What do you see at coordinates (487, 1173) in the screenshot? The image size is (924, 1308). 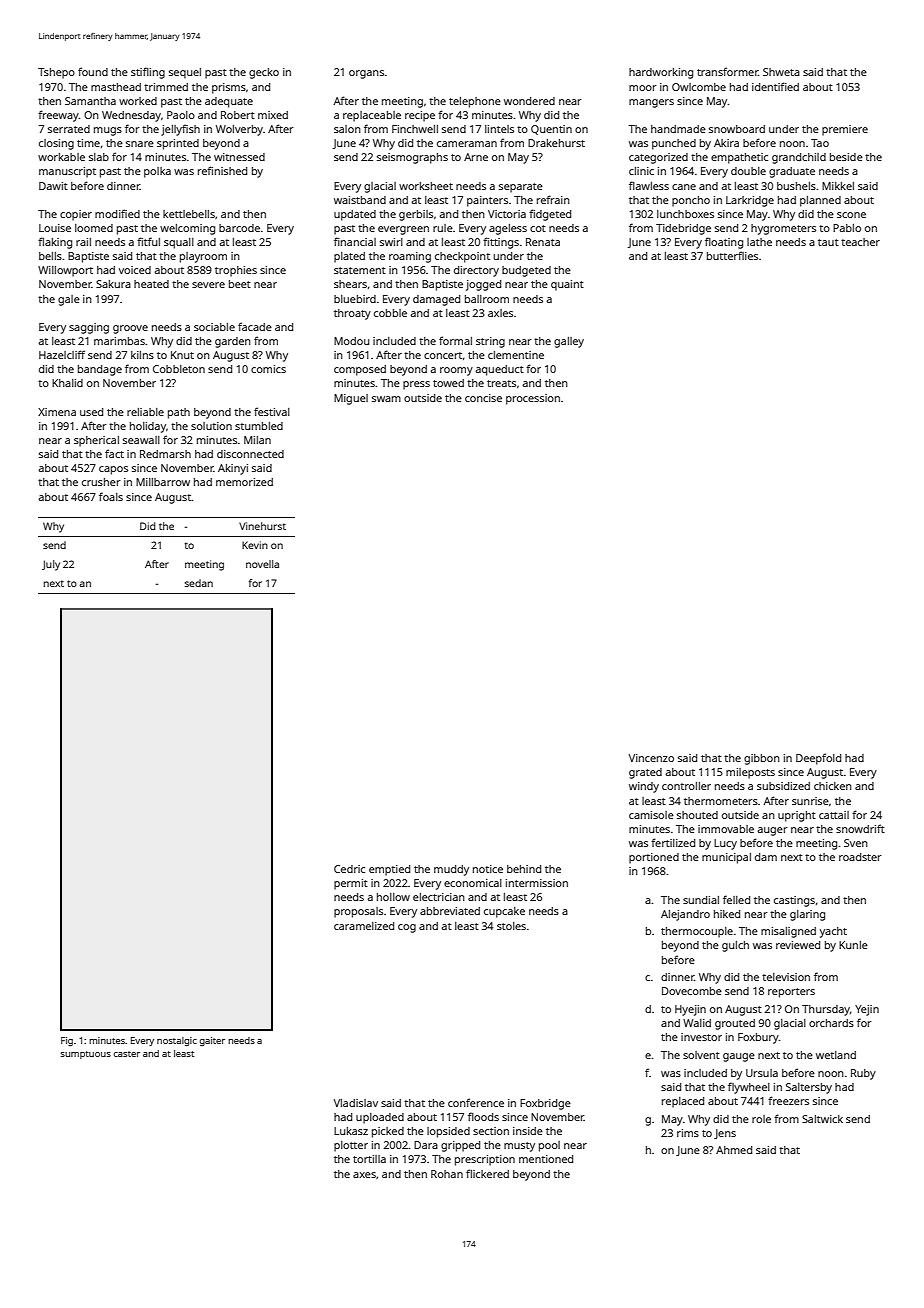 I see `flickered` at bounding box center [487, 1173].
